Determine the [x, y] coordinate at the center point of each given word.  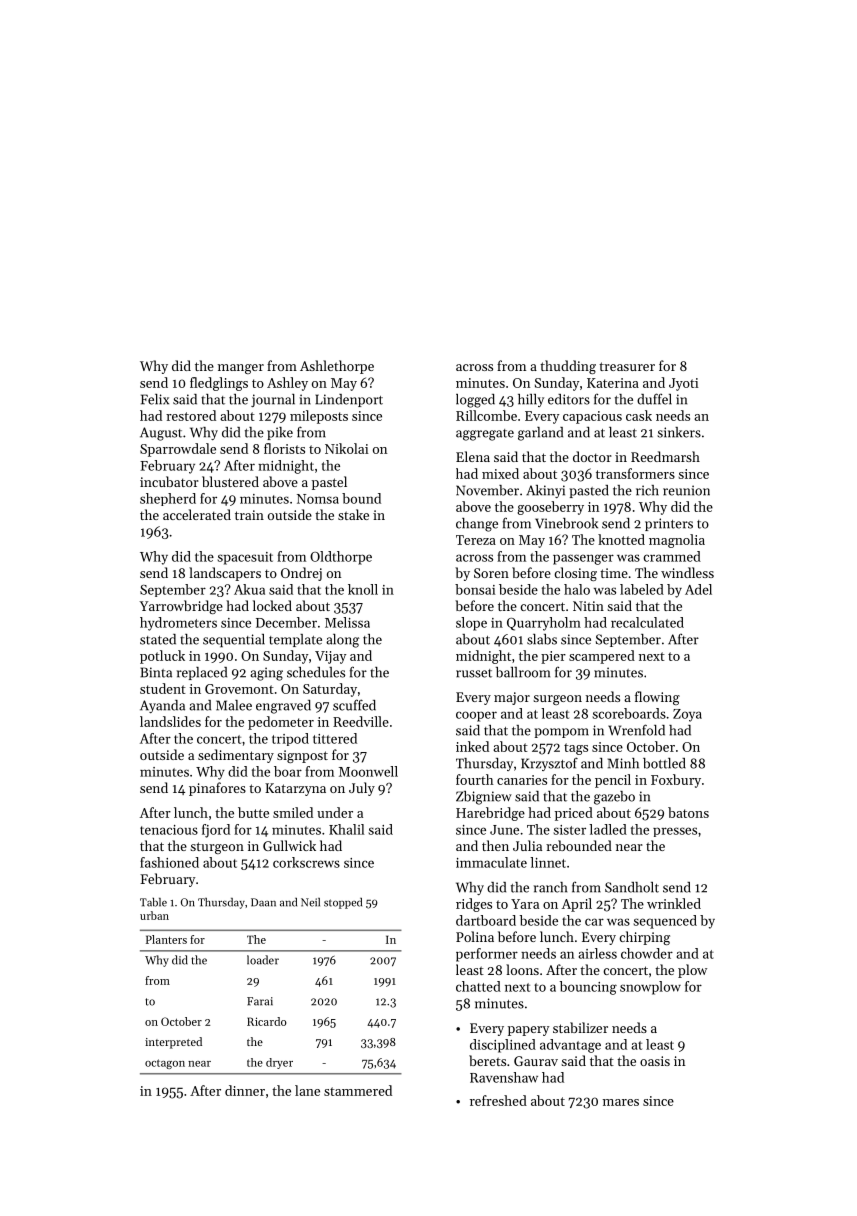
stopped [343, 903]
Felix [155, 399]
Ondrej [301, 574]
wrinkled [674, 903]
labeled [642, 589]
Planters [166, 939]
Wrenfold [636, 730]
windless [687, 572]
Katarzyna [295, 789]
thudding [568, 367]
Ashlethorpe [337, 367]
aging [266, 674]
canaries [522, 780]
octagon [165, 1064]
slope [471, 624]
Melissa [347, 622]
